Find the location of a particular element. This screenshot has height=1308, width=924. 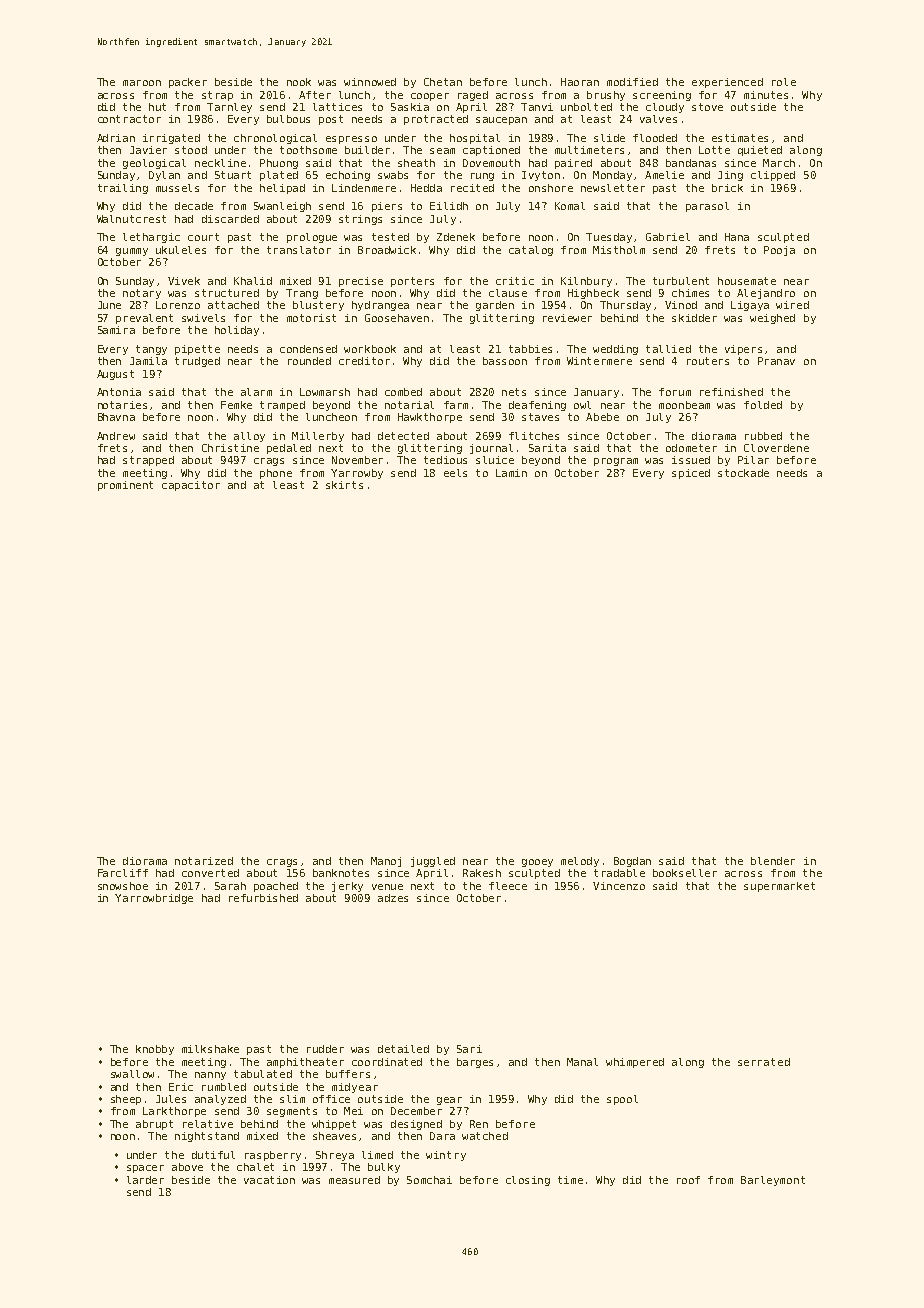

role is located at coordinates (784, 82).
